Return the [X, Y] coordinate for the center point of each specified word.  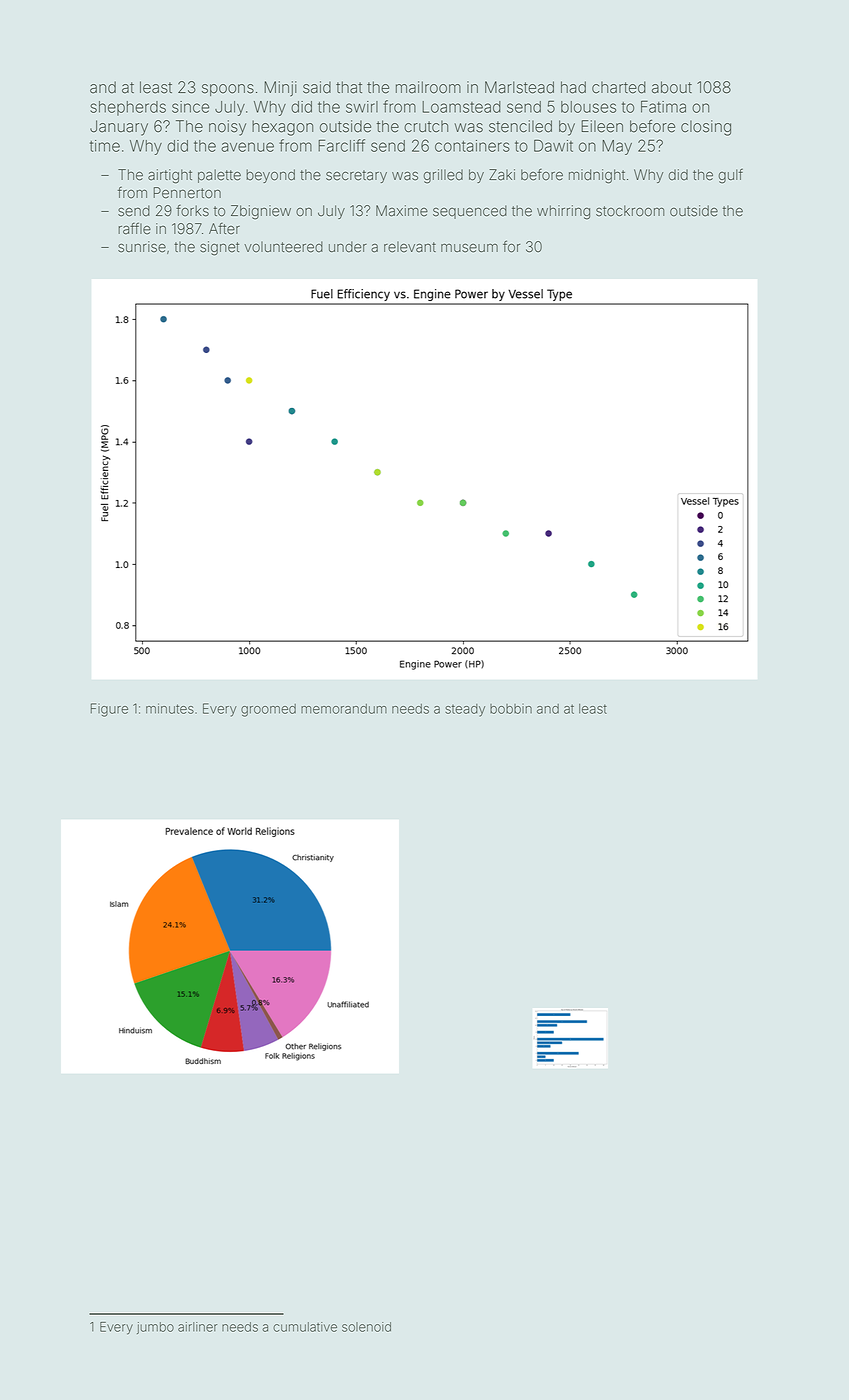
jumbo [155, 1328]
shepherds [128, 108]
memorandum [344, 709]
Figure [109, 710]
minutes [170, 708]
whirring [563, 212]
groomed [268, 710]
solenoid [366, 1327]
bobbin [511, 709]
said [317, 87]
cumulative [305, 1327]
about [672, 87]
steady [465, 710]
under [348, 247]
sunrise [142, 247]
